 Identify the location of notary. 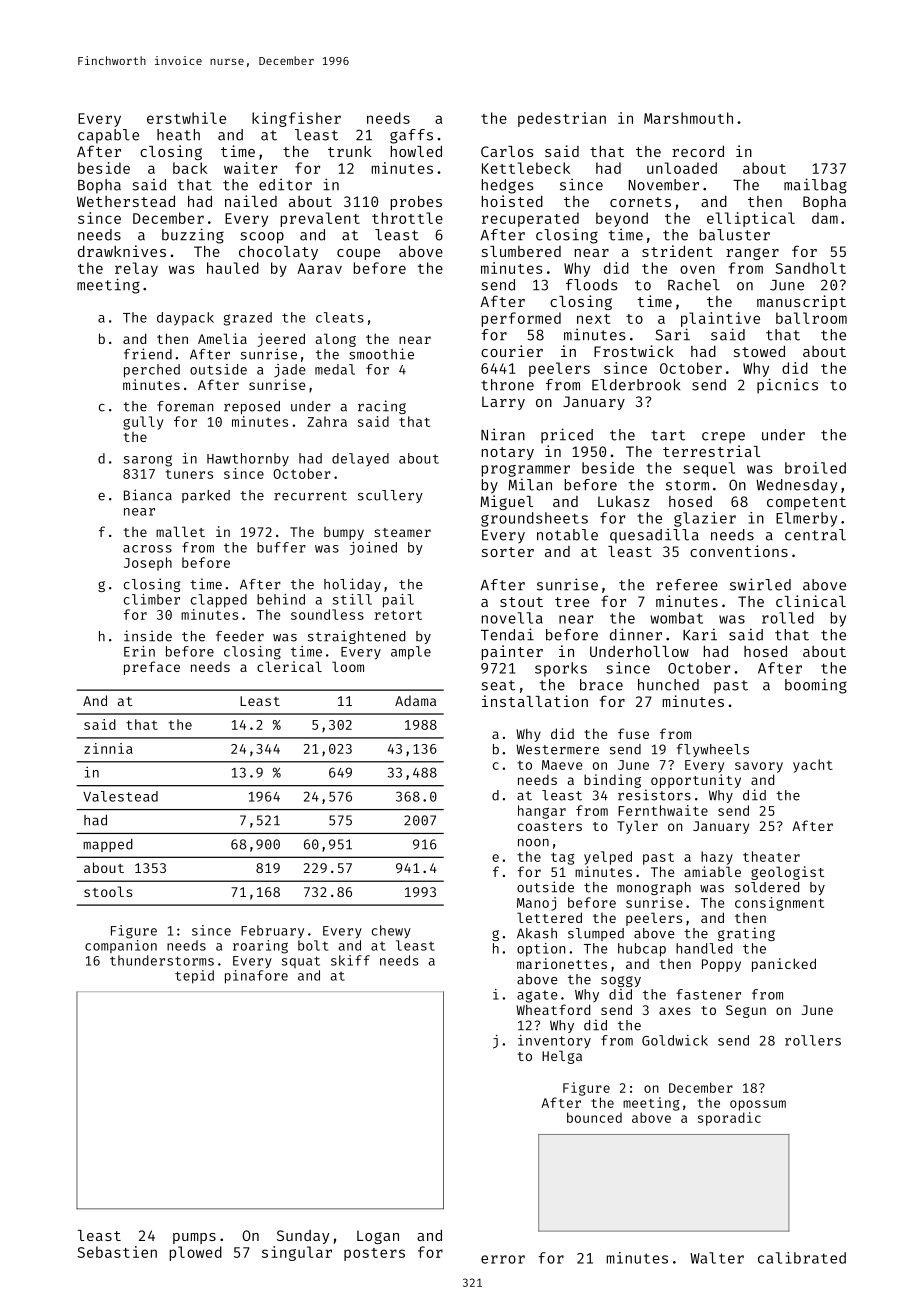
(508, 453).
